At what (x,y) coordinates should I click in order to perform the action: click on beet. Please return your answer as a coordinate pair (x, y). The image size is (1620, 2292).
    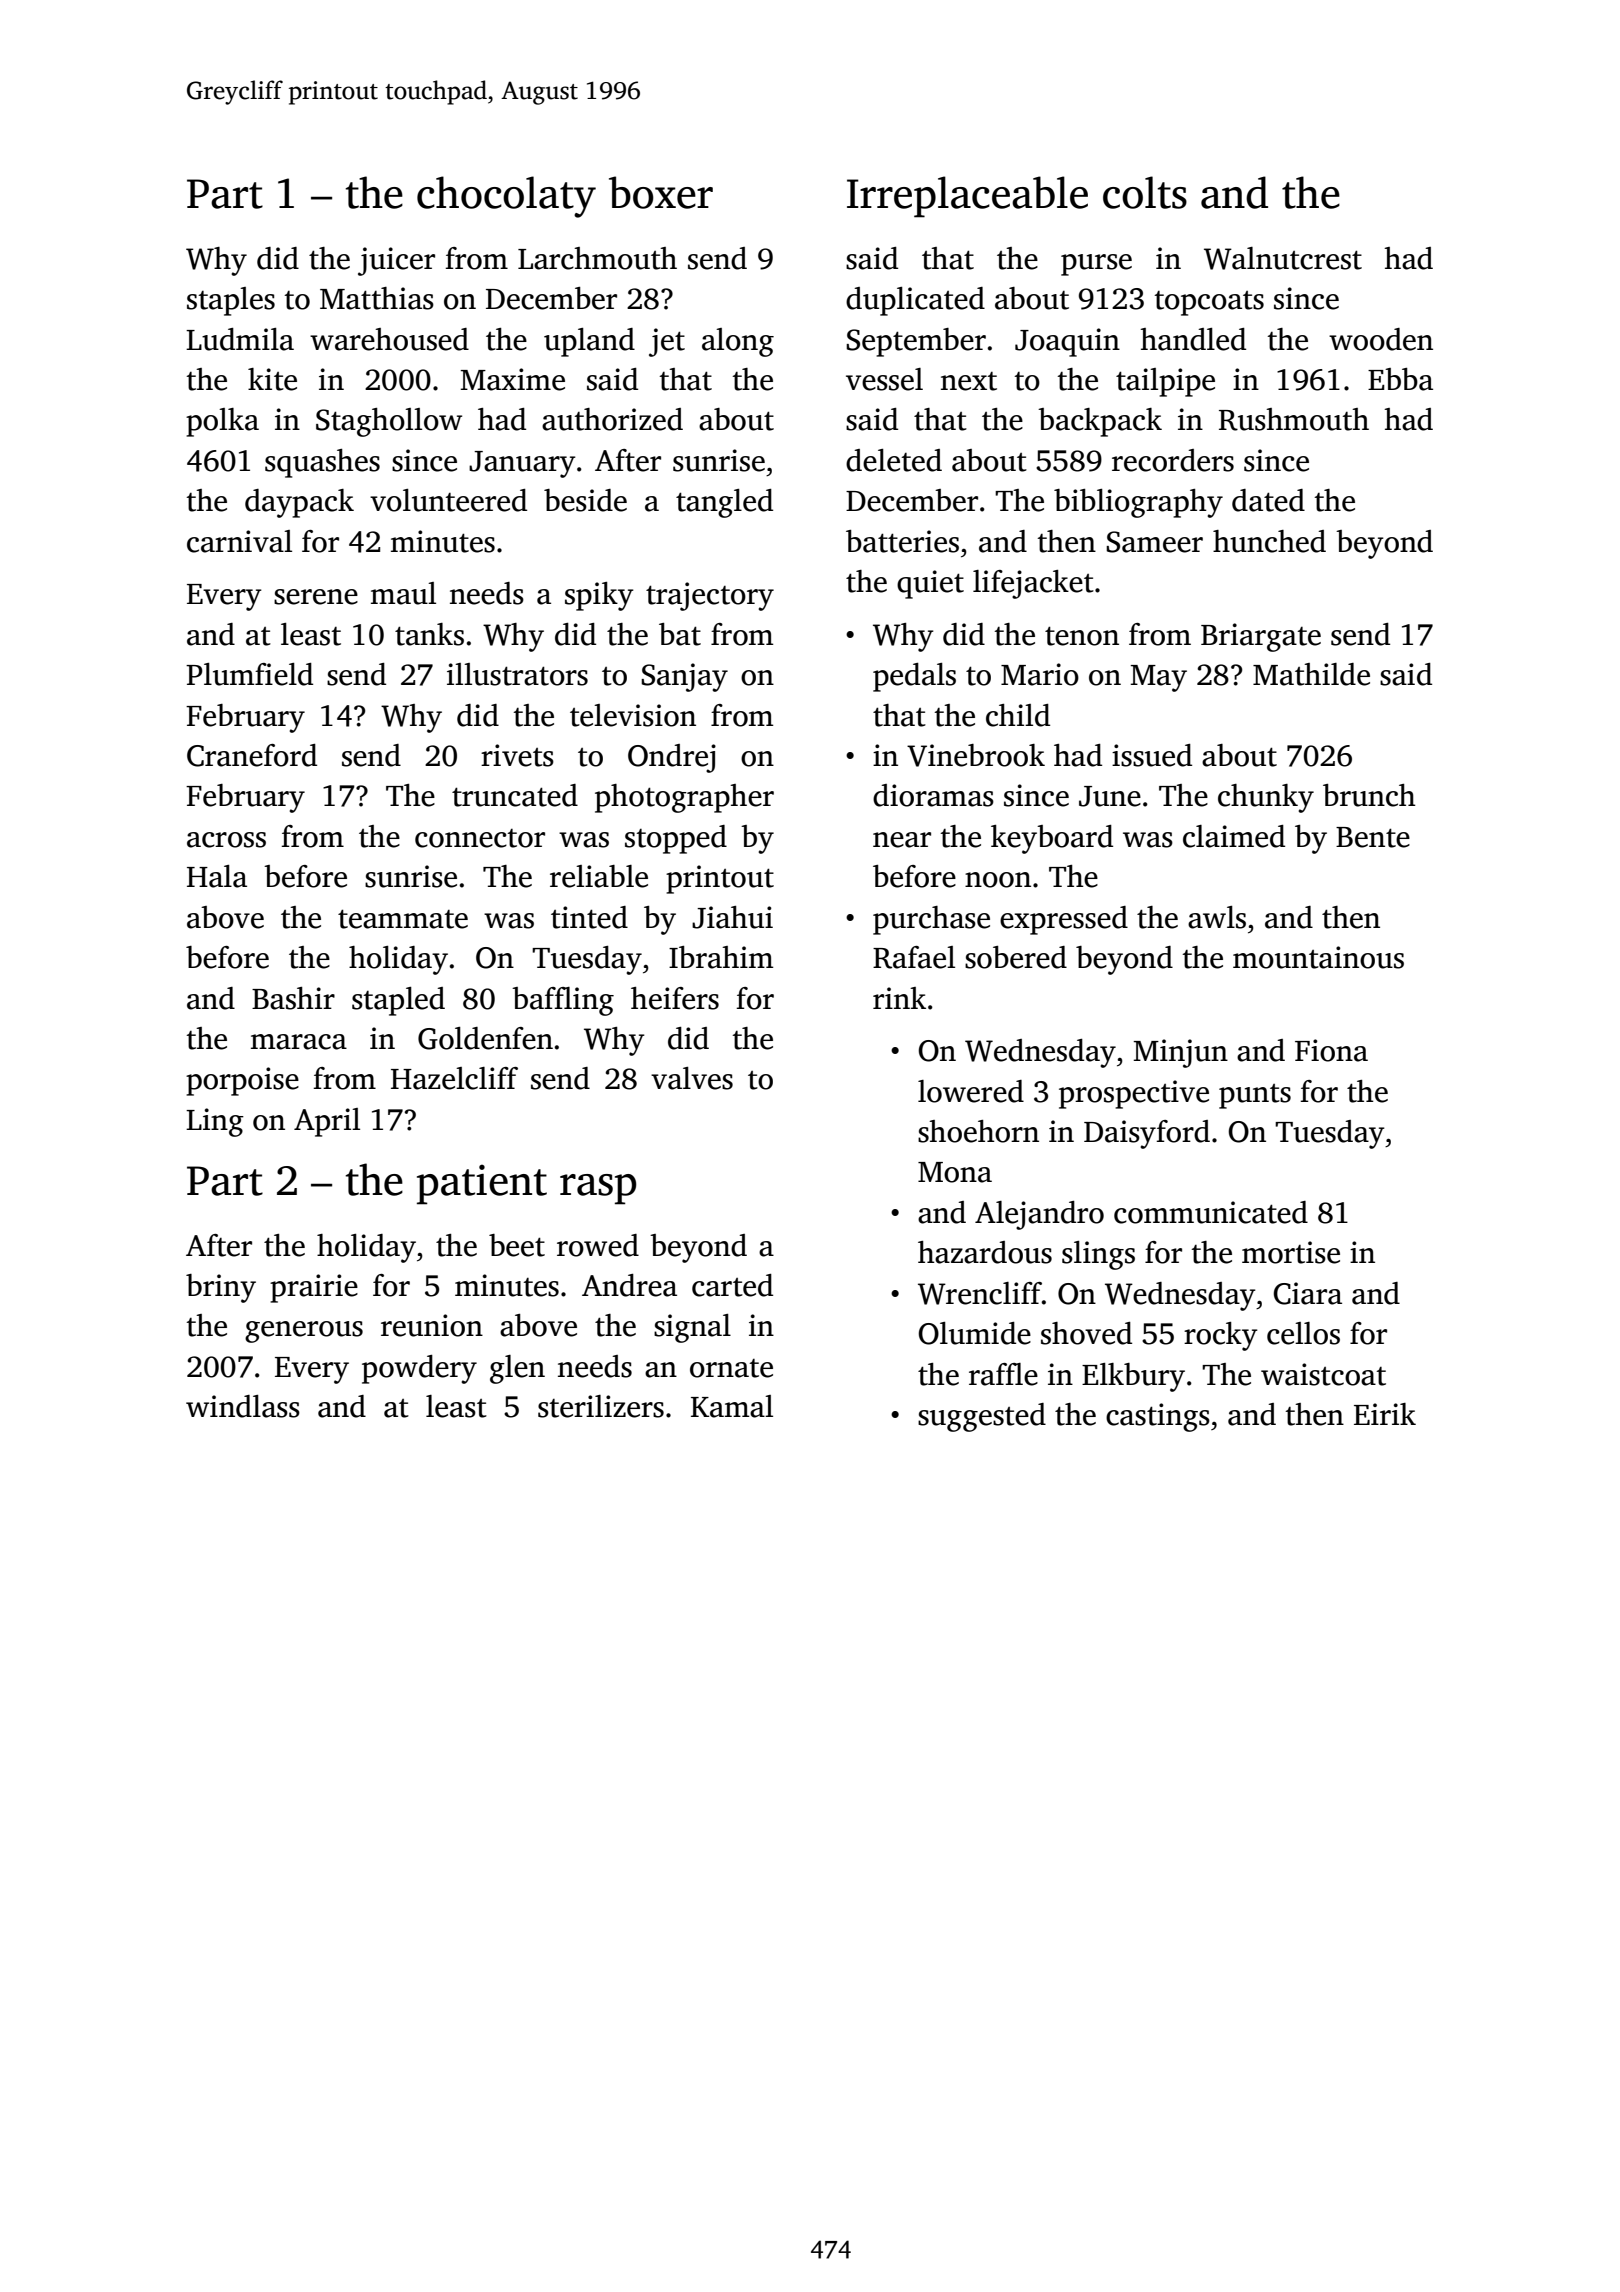
    Looking at the image, I should click on (517, 1245).
